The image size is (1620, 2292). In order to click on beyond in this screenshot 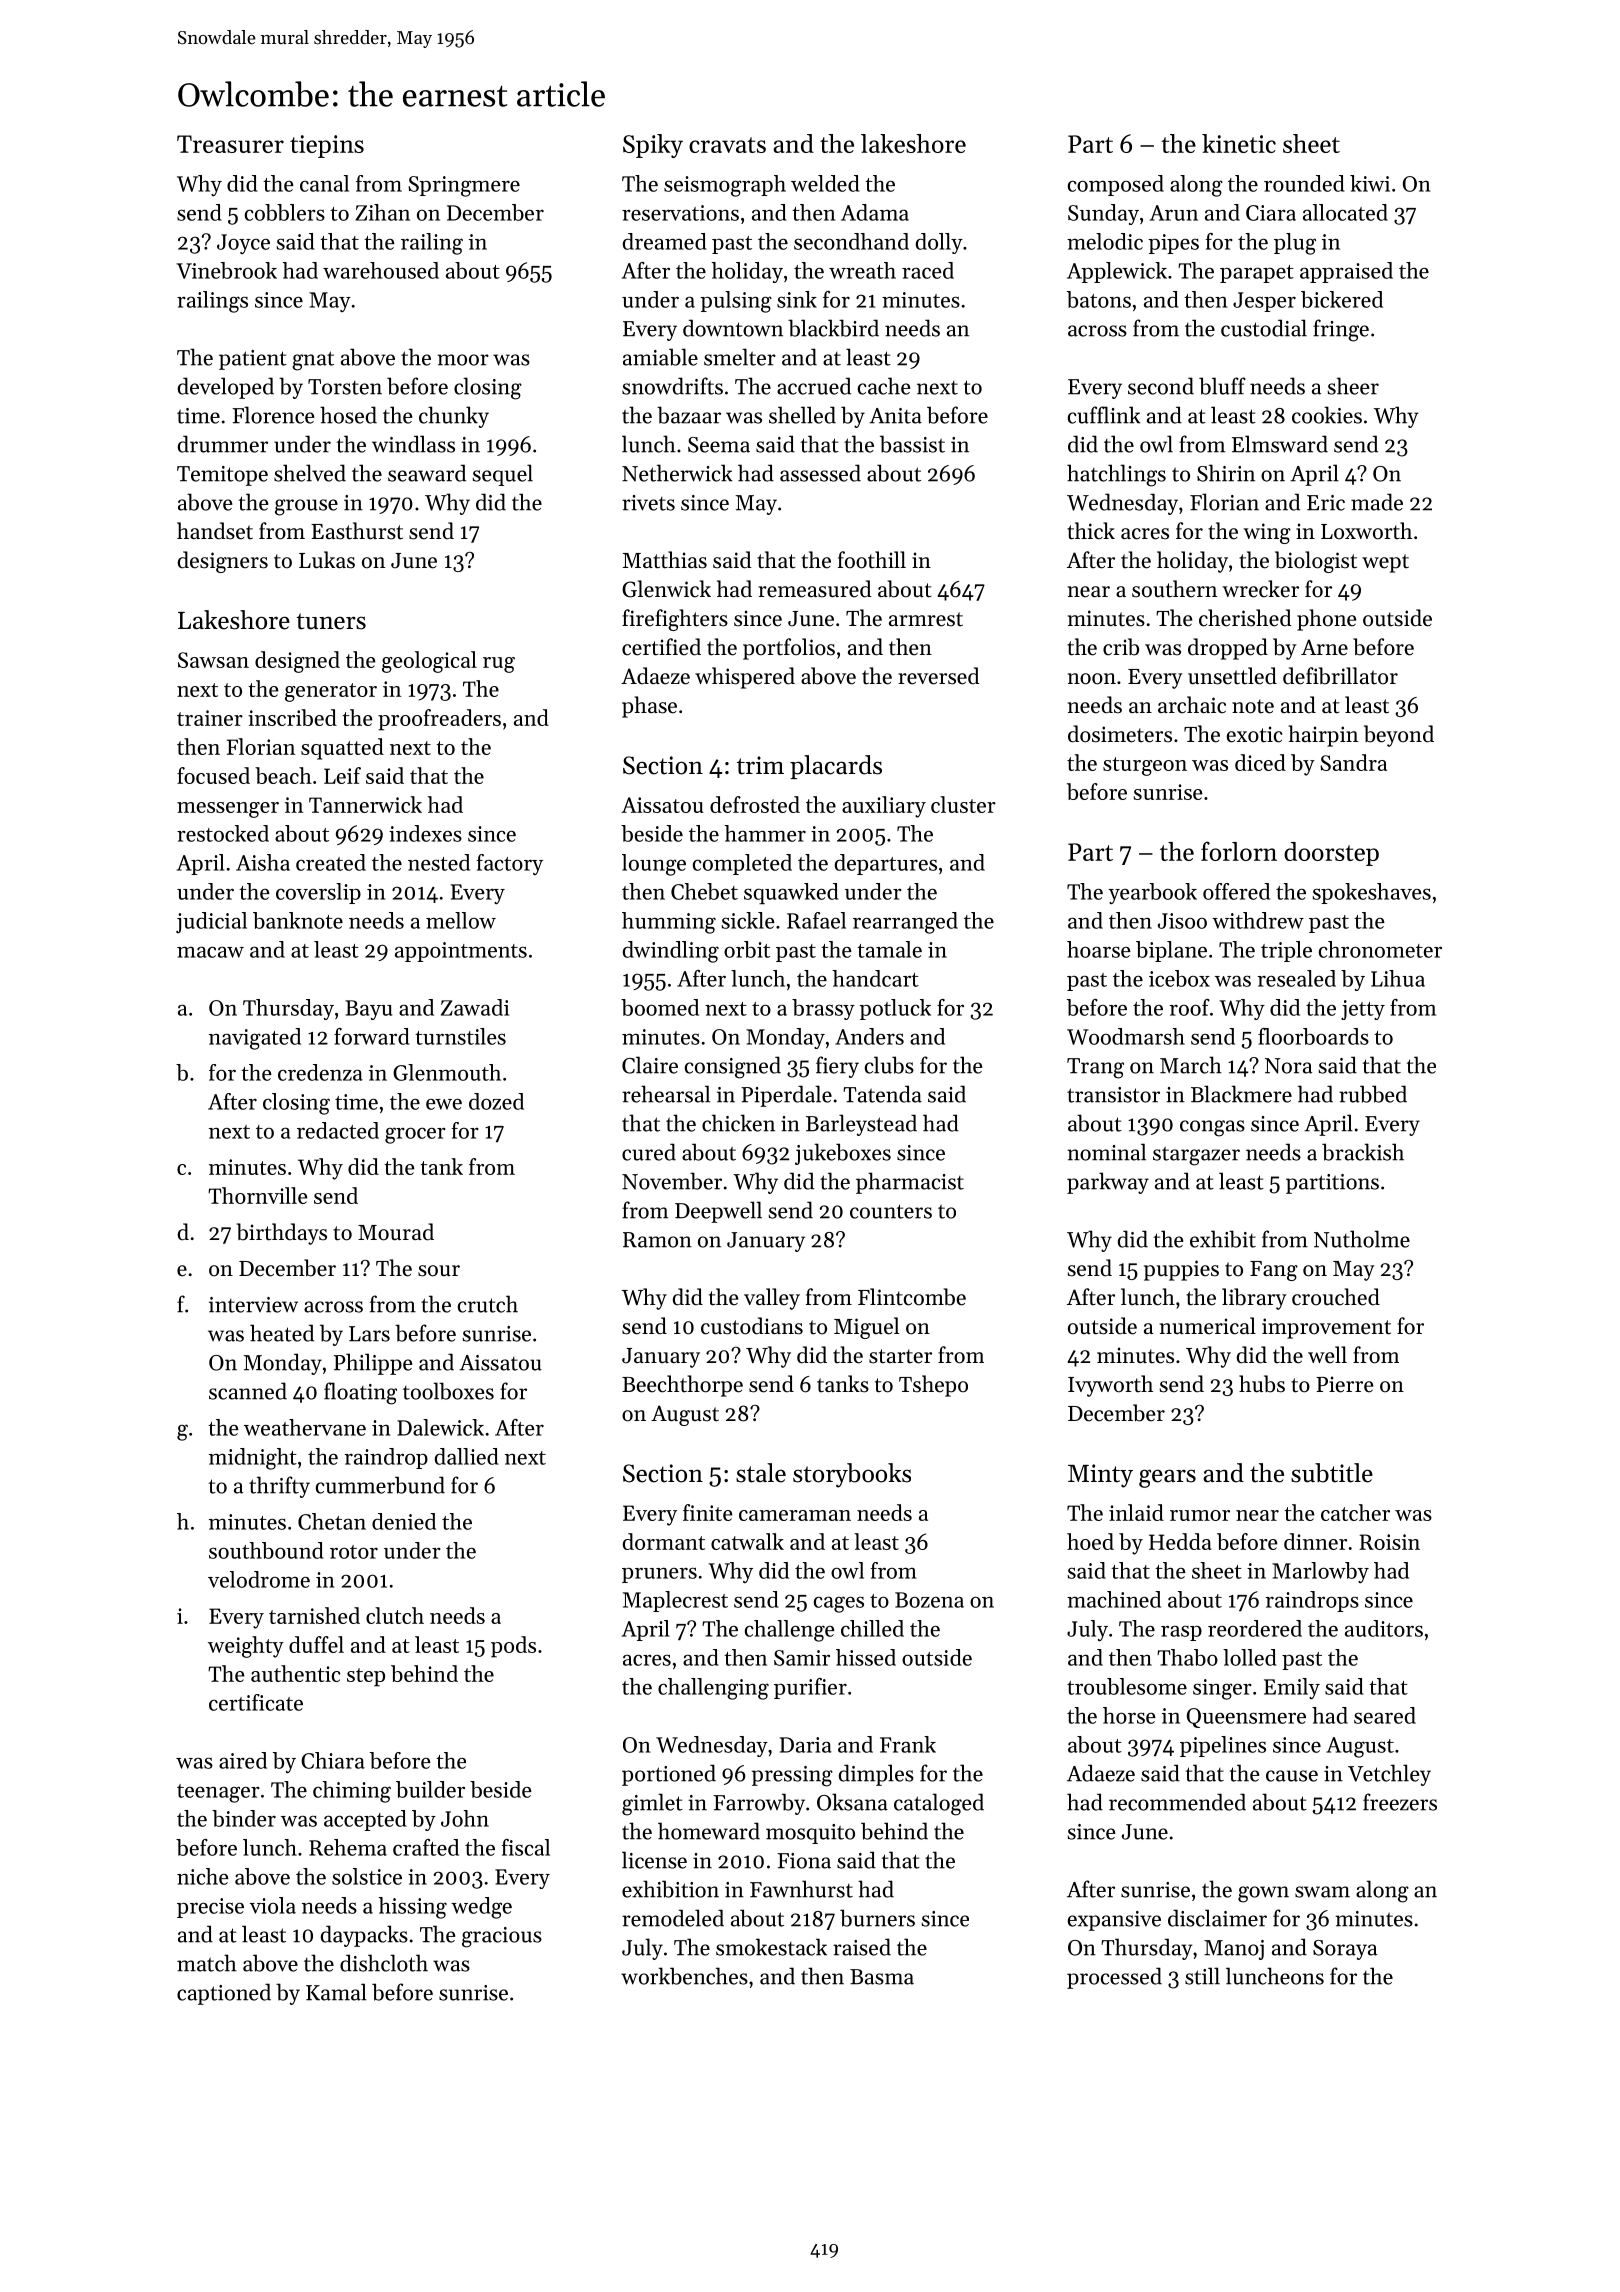, I will do `click(1399, 736)`.
